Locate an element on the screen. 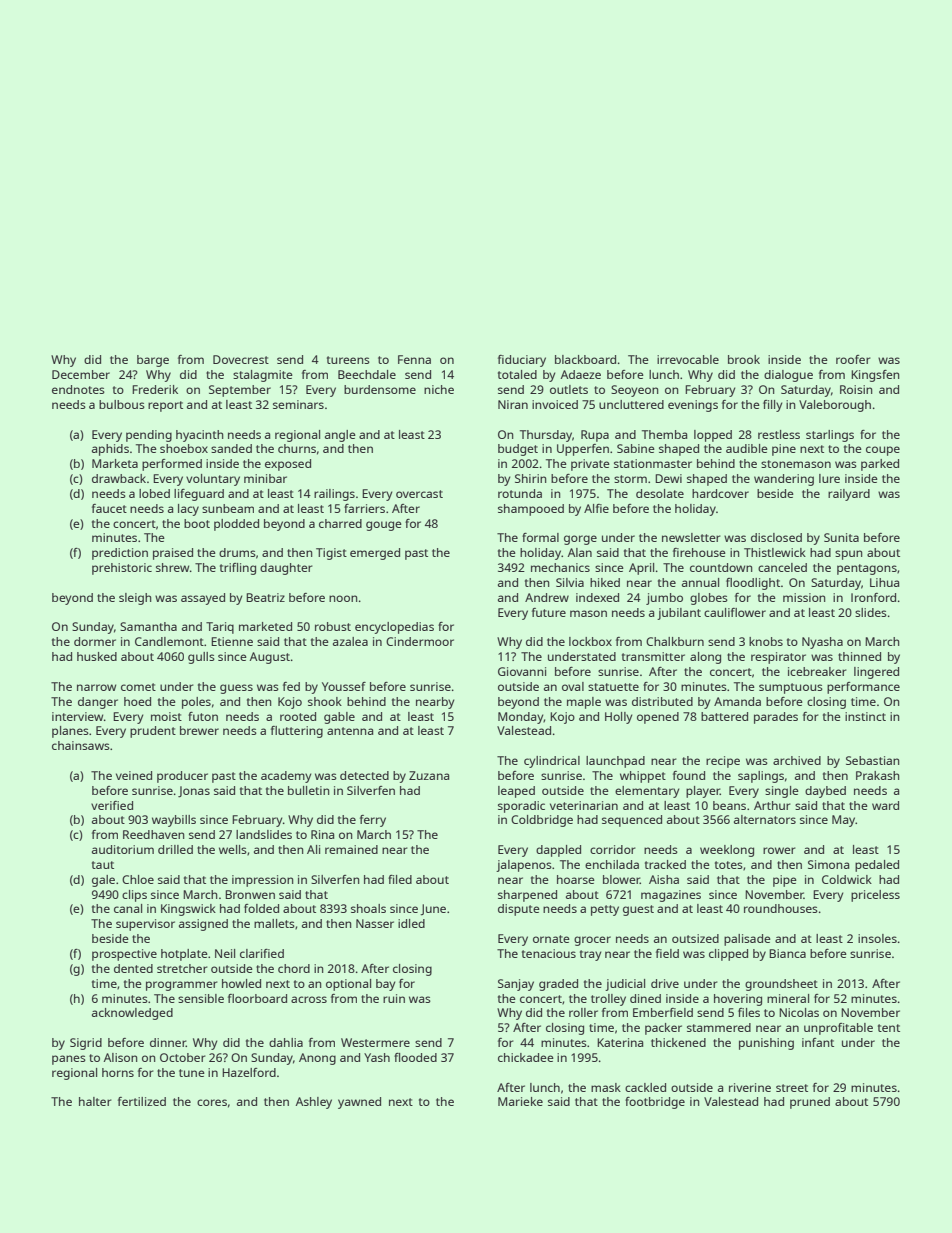 This screenshot has width=952, height=1233. Andrew is located at coordinates (547, 597).
